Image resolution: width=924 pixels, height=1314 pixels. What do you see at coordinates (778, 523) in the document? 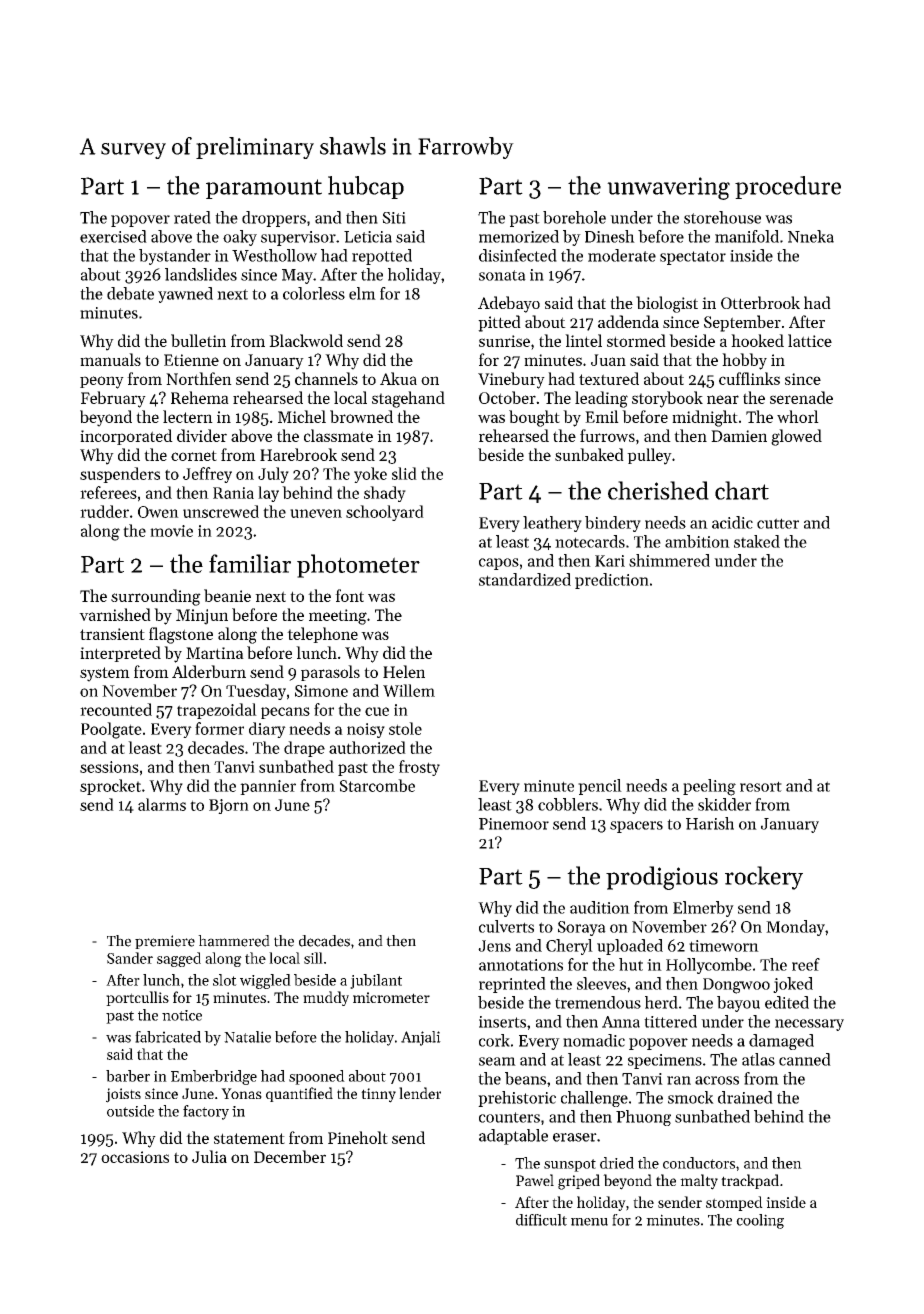
I see `cutter` at bounding box center [778, 523].
